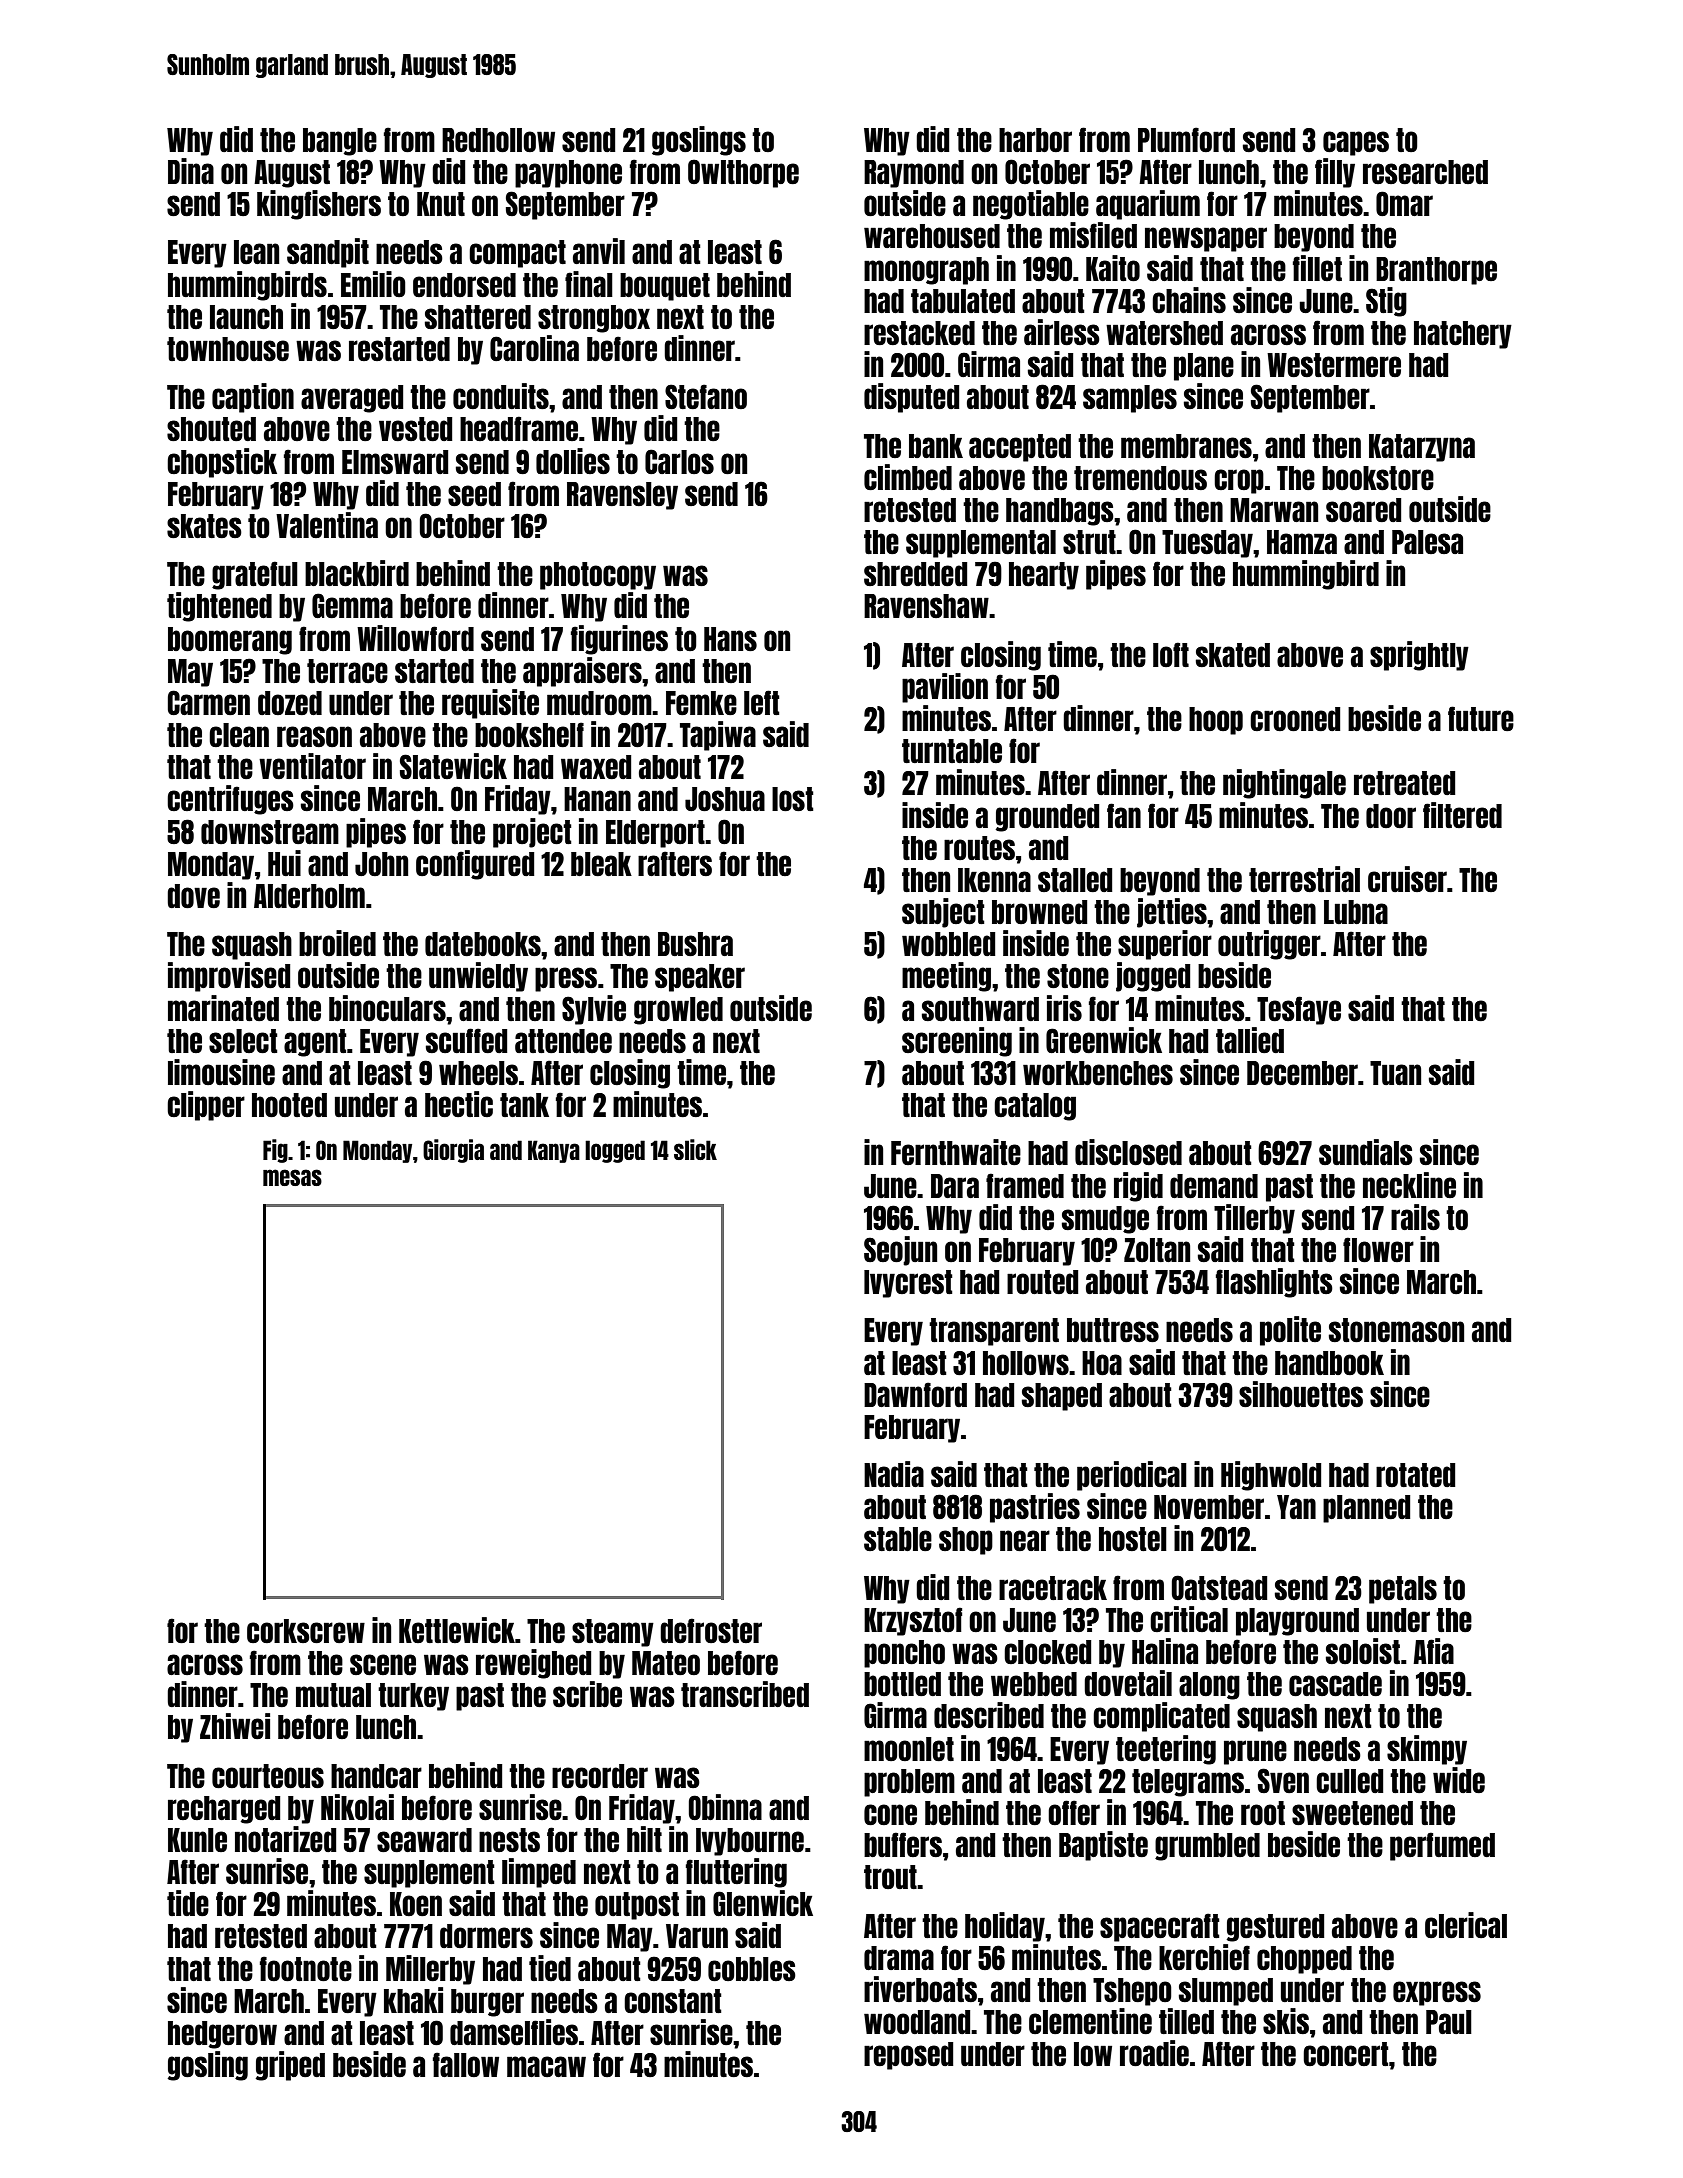  Describe the element at coordinates (243, 1041) in the page. I see `select` at that location.
